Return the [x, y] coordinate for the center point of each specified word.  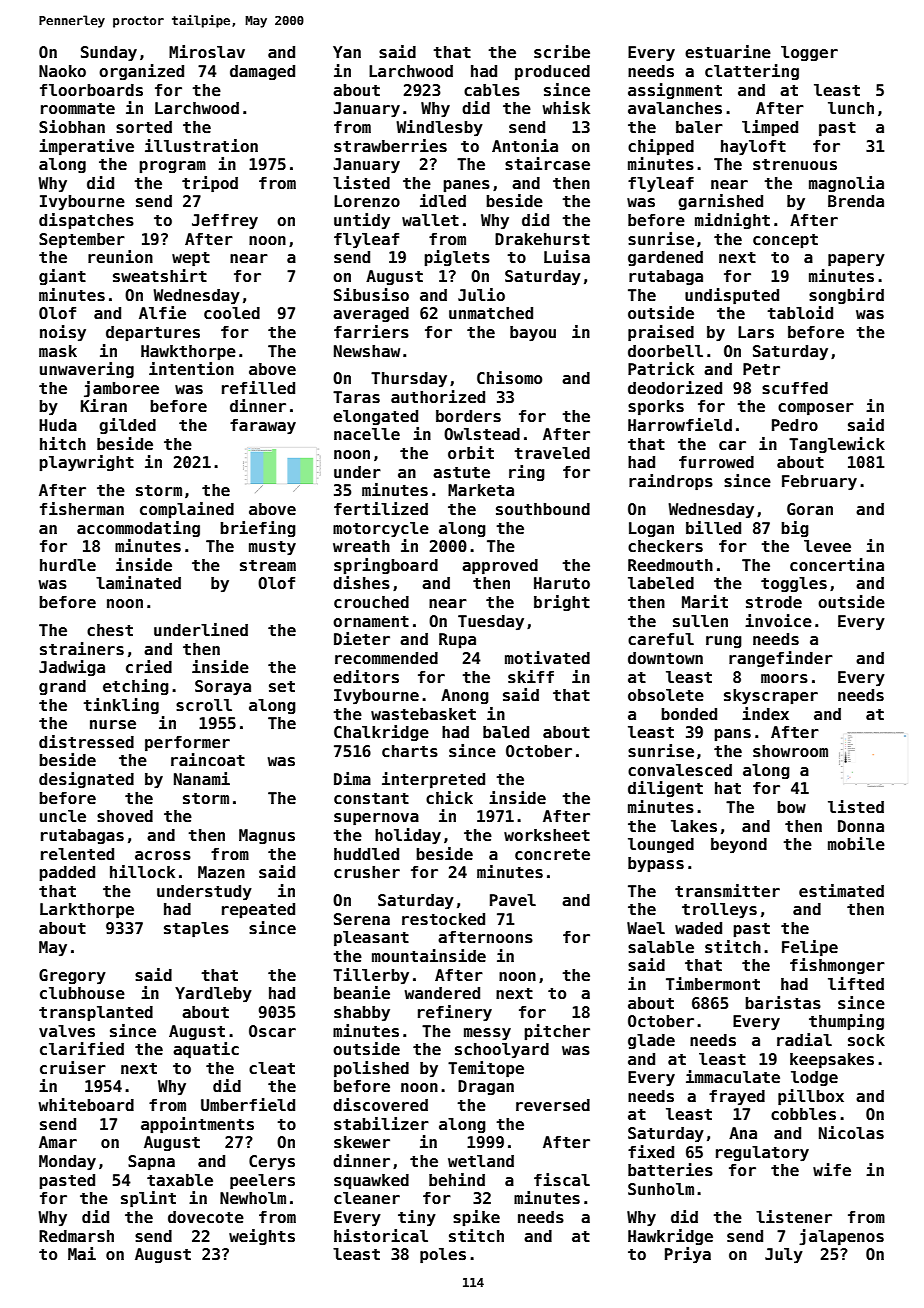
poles [443, 1256]
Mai [82, 1253]
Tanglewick [837, 445]
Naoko [62, 71]
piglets [457, 258]
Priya [688, 1255]
